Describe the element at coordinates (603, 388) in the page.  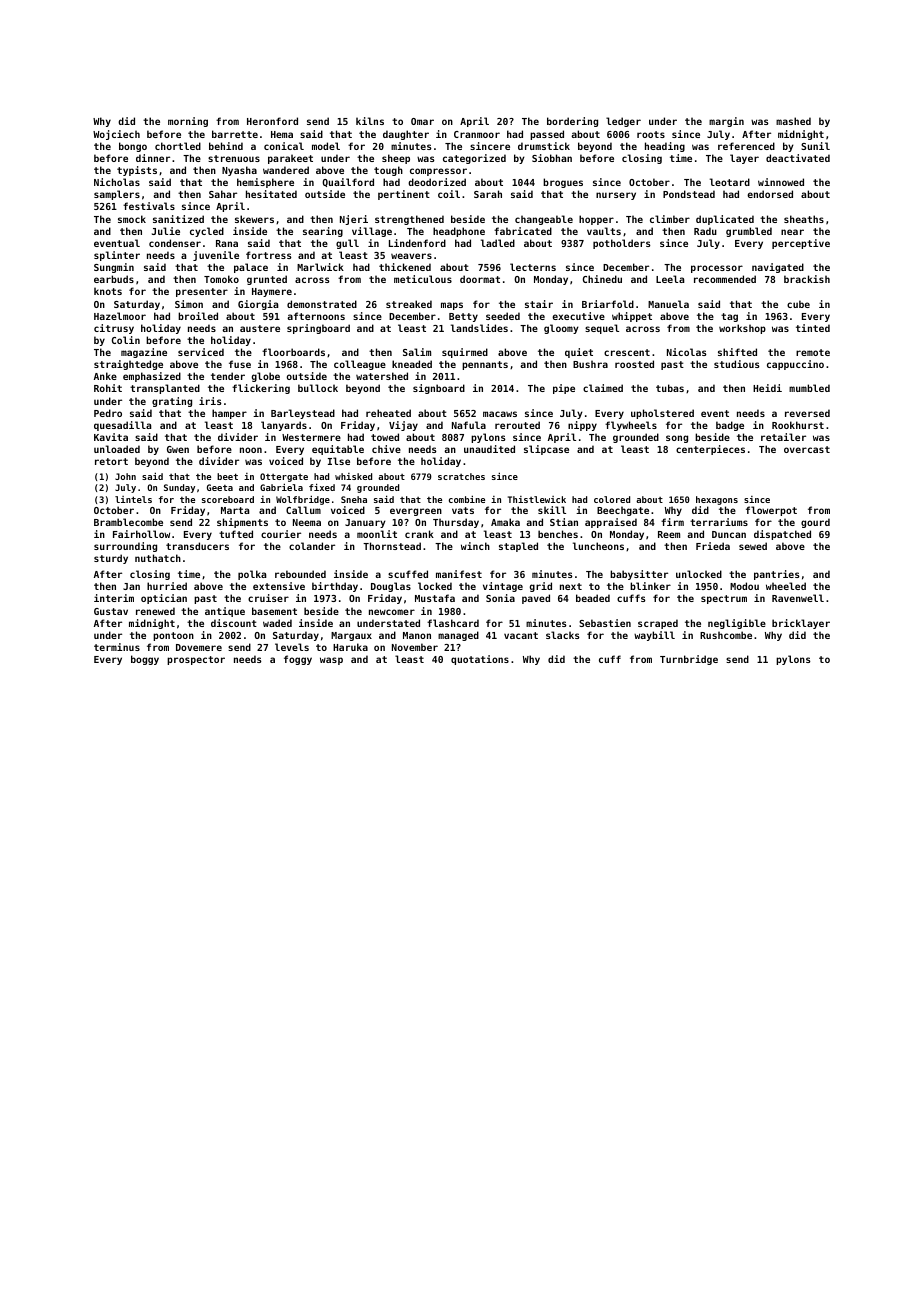
I see `claimed` at that location.
